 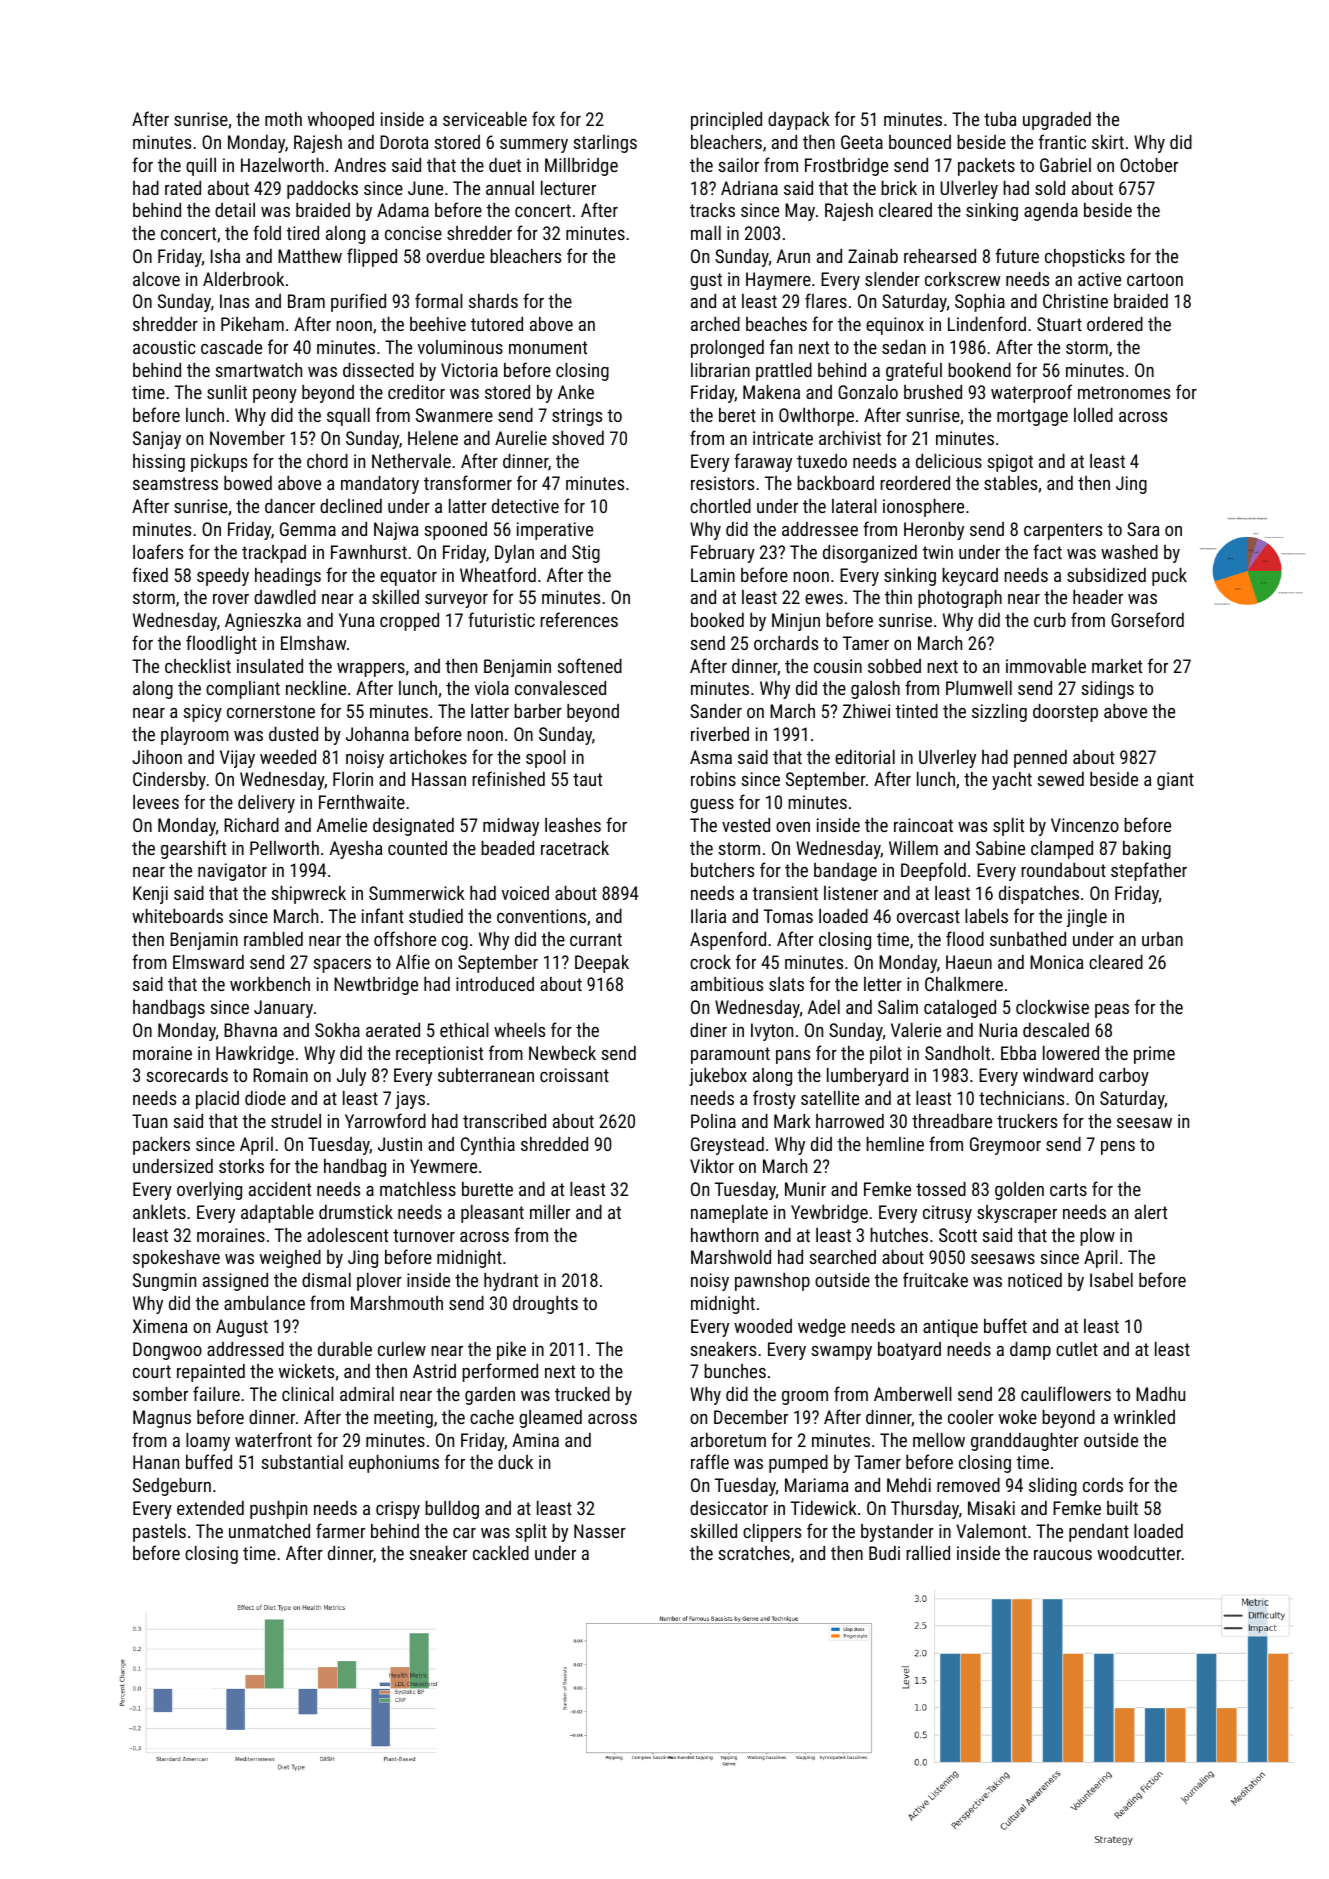 What do you see at coordinates (341, 121) in the image?
I see `whooped` at bounding box center [341, 121].
